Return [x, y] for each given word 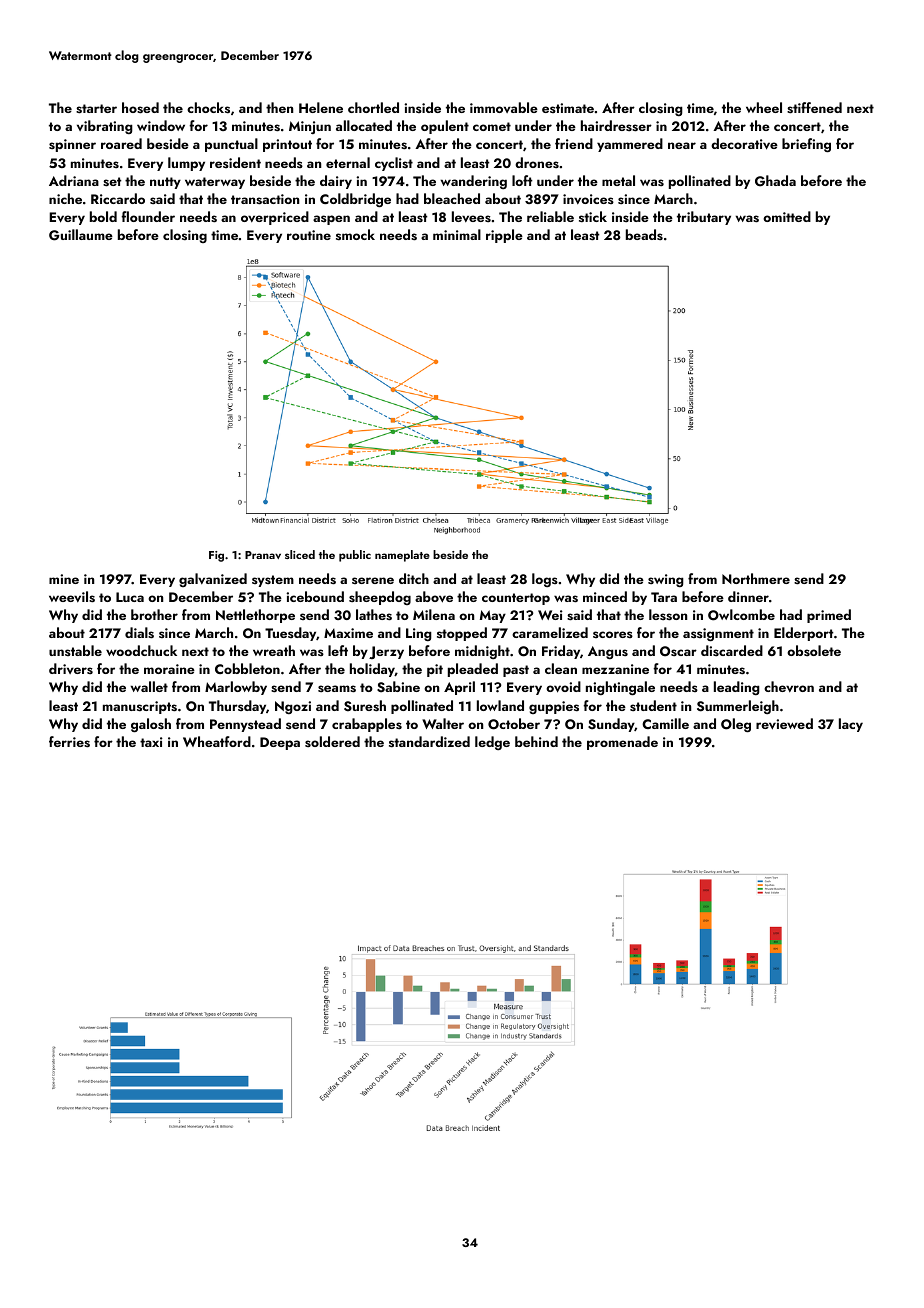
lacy [851, 725]
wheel [764, 107]
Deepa [280, 743]
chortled [373, 107]
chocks [208, 107]
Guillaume [81, 235]
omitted [787, 216]
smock [355, 234]
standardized [429, 741]
